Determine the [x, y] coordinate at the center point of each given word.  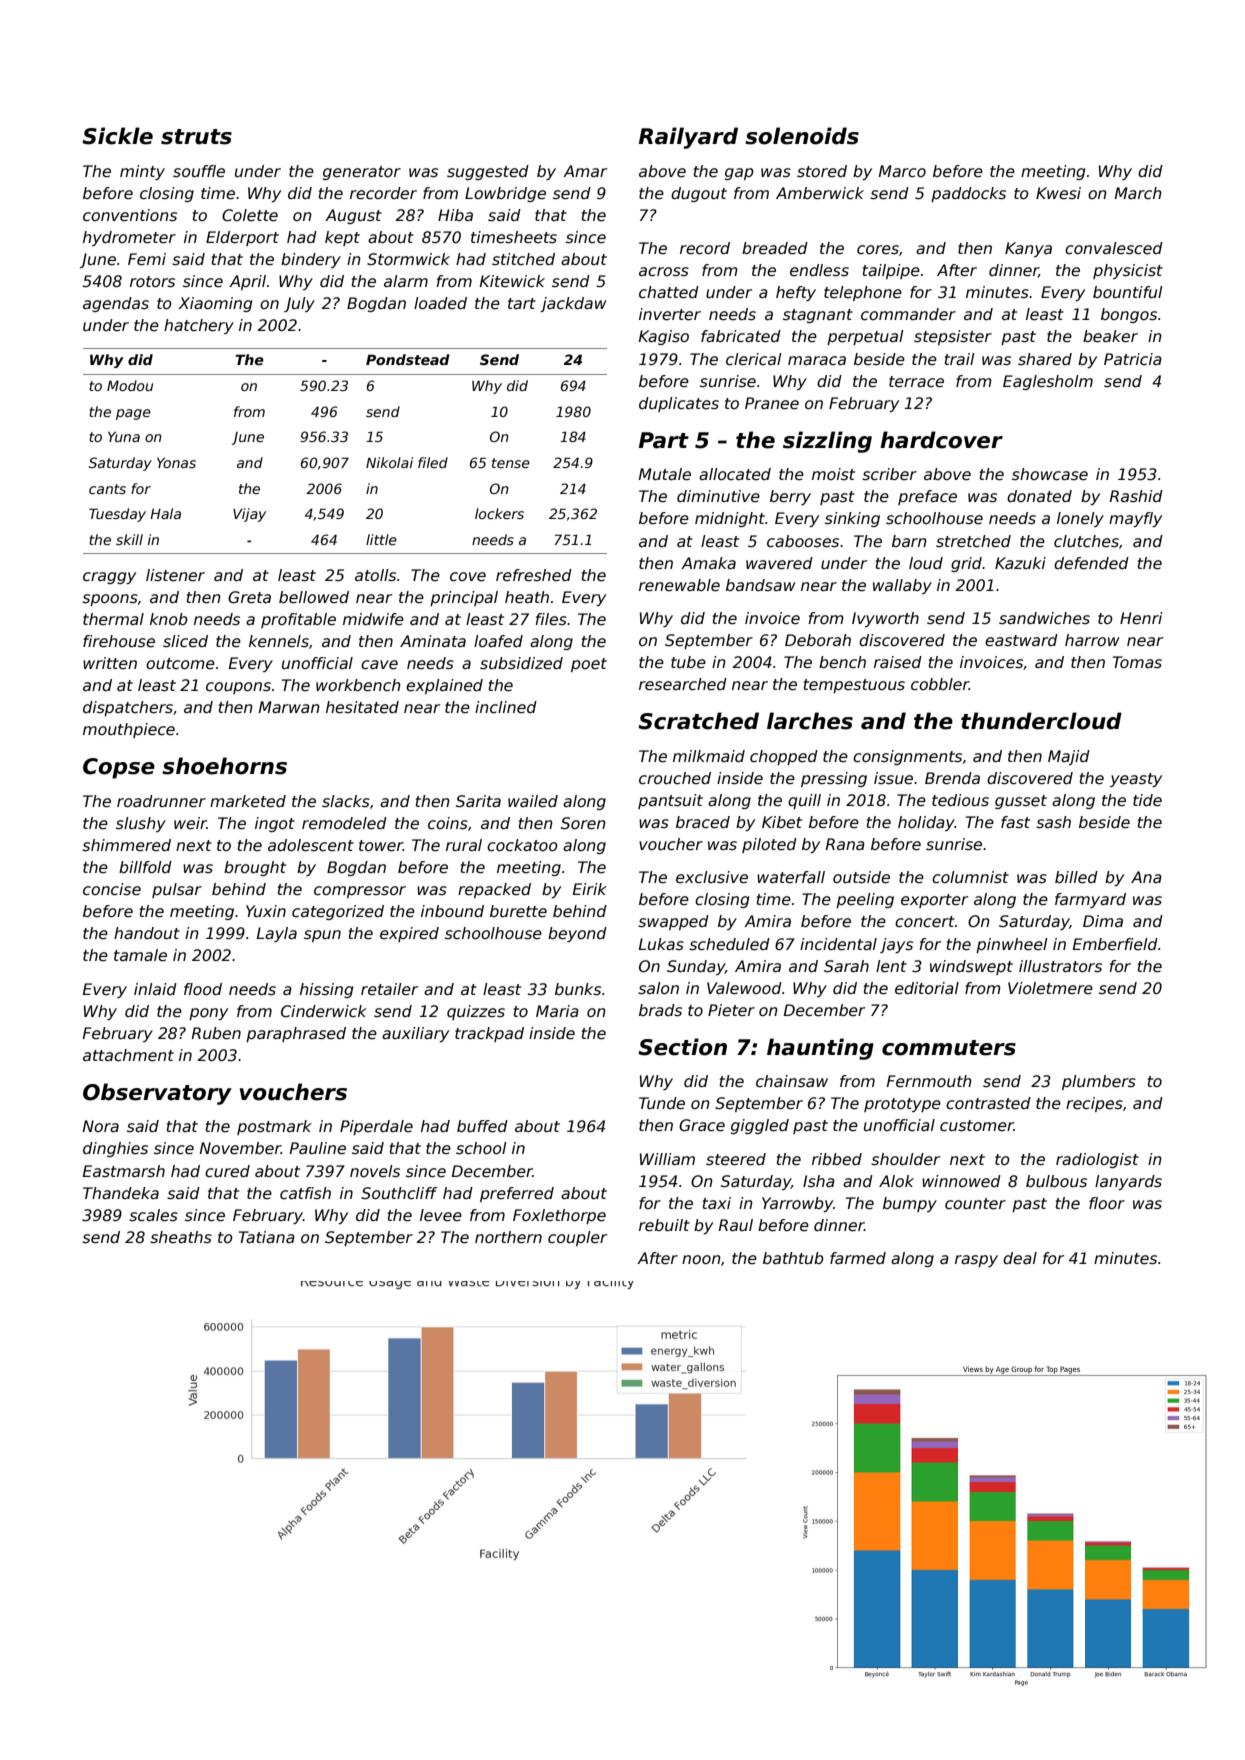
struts [196, 137]
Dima [1103, 921]
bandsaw [761, 585]
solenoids [802, 136]
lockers [499, 513]
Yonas [176, 463]
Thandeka [121, 1193]
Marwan [289, 707]
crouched [675, 778]
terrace [916, 382]
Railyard [688, 138]
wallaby [902, 586]
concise [112, 889]
